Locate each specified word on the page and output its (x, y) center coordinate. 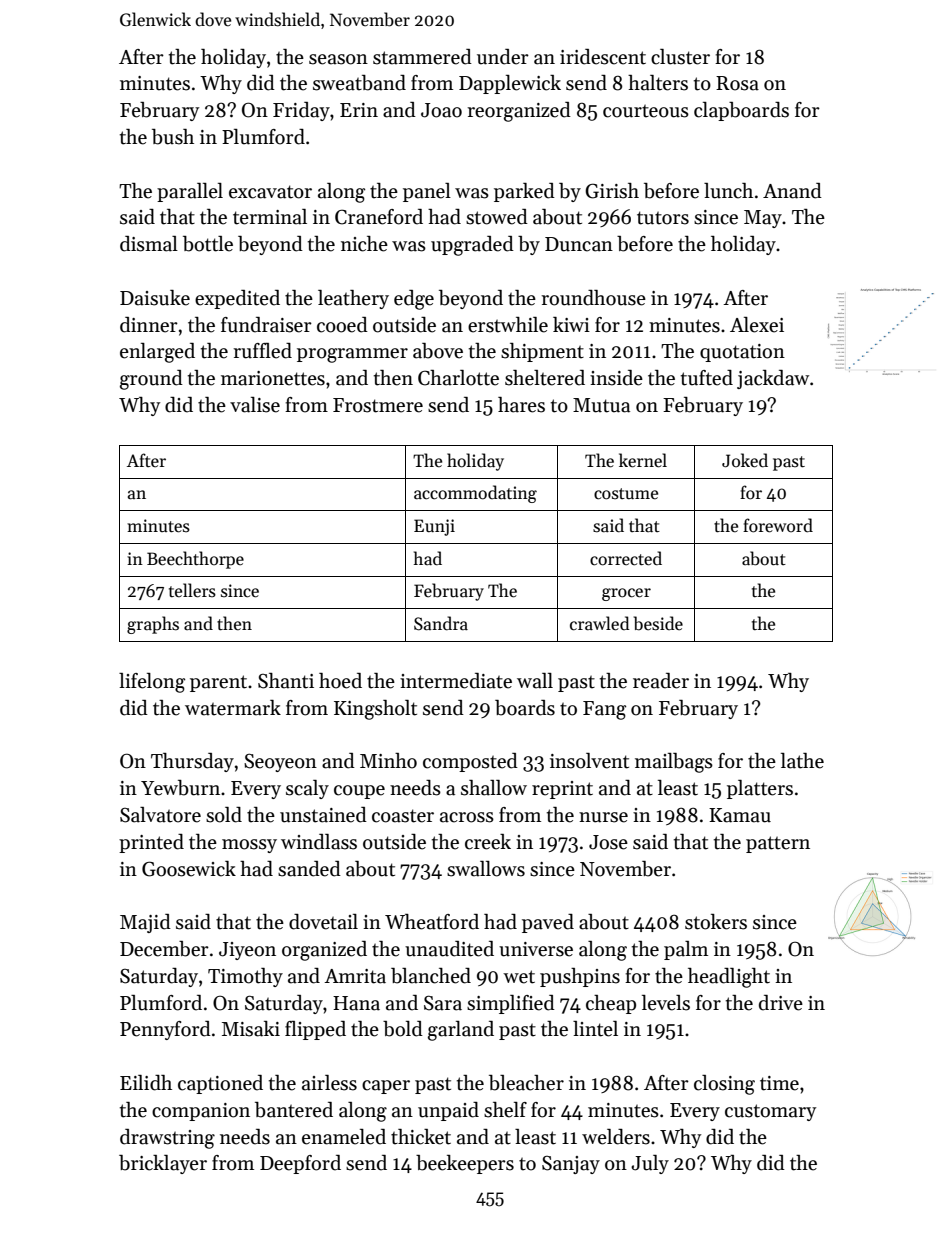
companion (201, 1112)
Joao (441, 110)
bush (173, 137)
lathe (802, 761)
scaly (307, 789)
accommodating (475, 494)
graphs (153, 625)
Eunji (434, 527)
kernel (643, 460)
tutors (663, 218)
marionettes (273, 378)
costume (626, 494)
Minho (388, 761)
